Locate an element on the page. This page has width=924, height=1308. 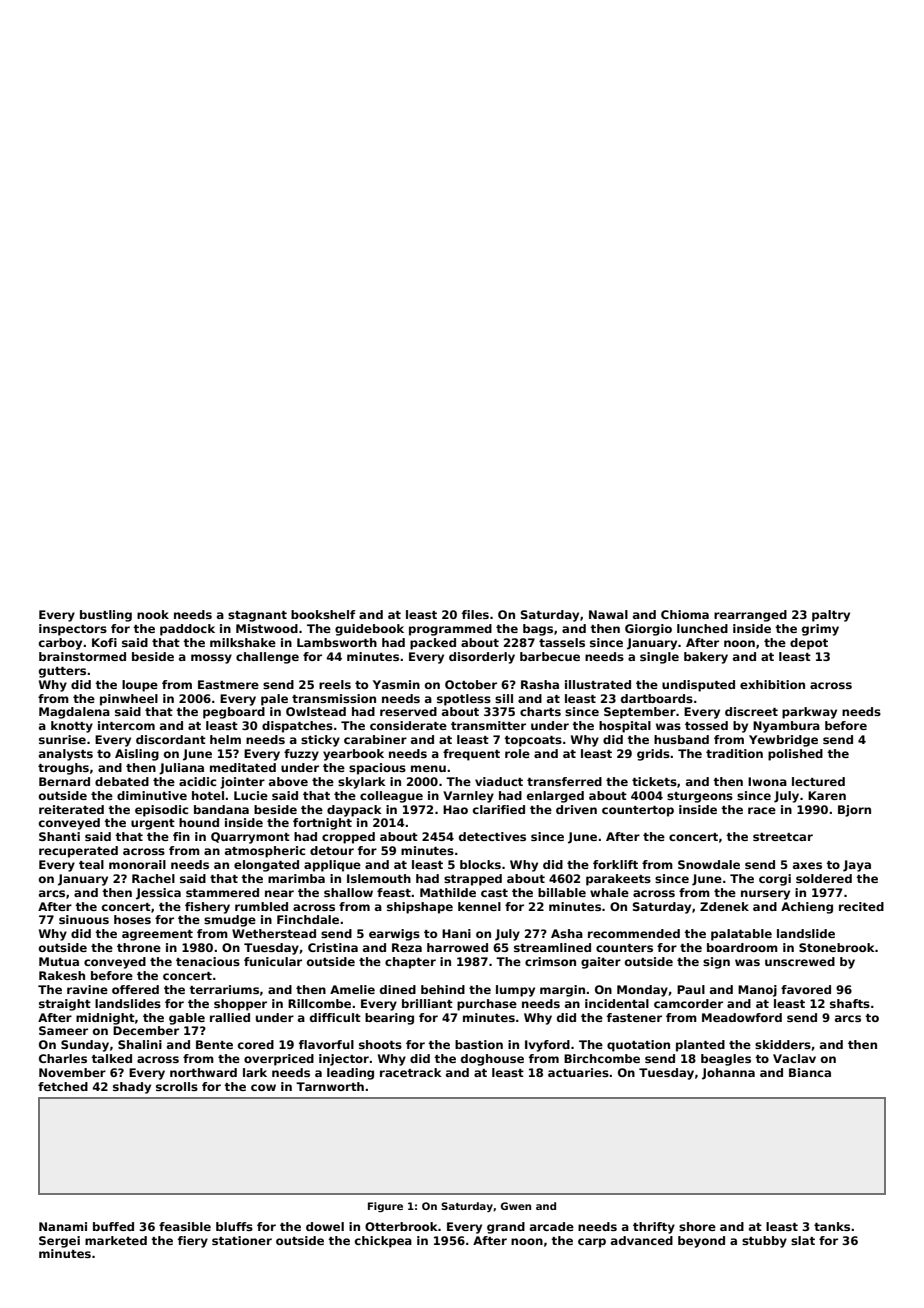
carp is located at coordinates (592, 1243).
